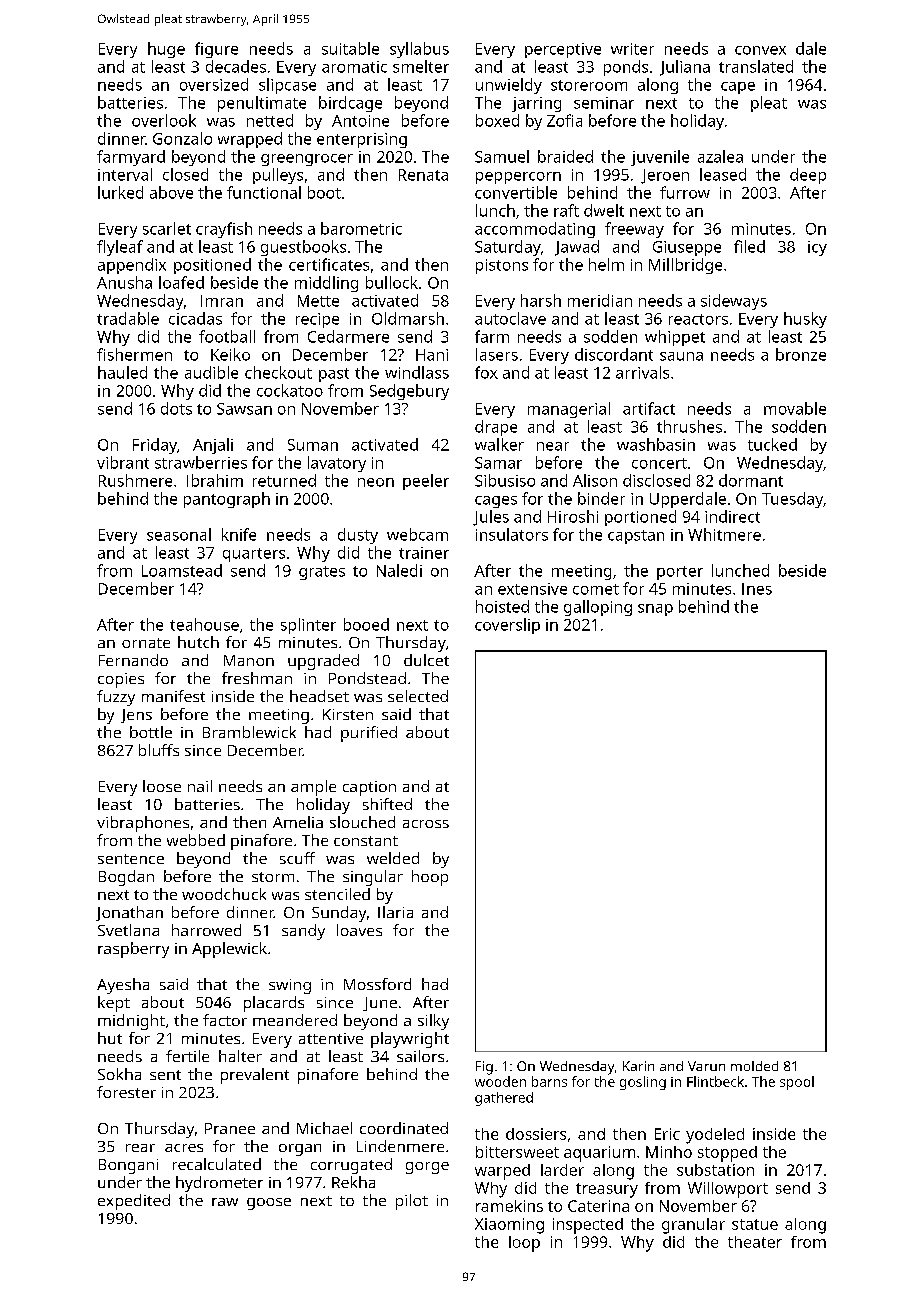 The height and width of the screenshot is (1308, 924). I want to click on Ines, so click(757, 589).
